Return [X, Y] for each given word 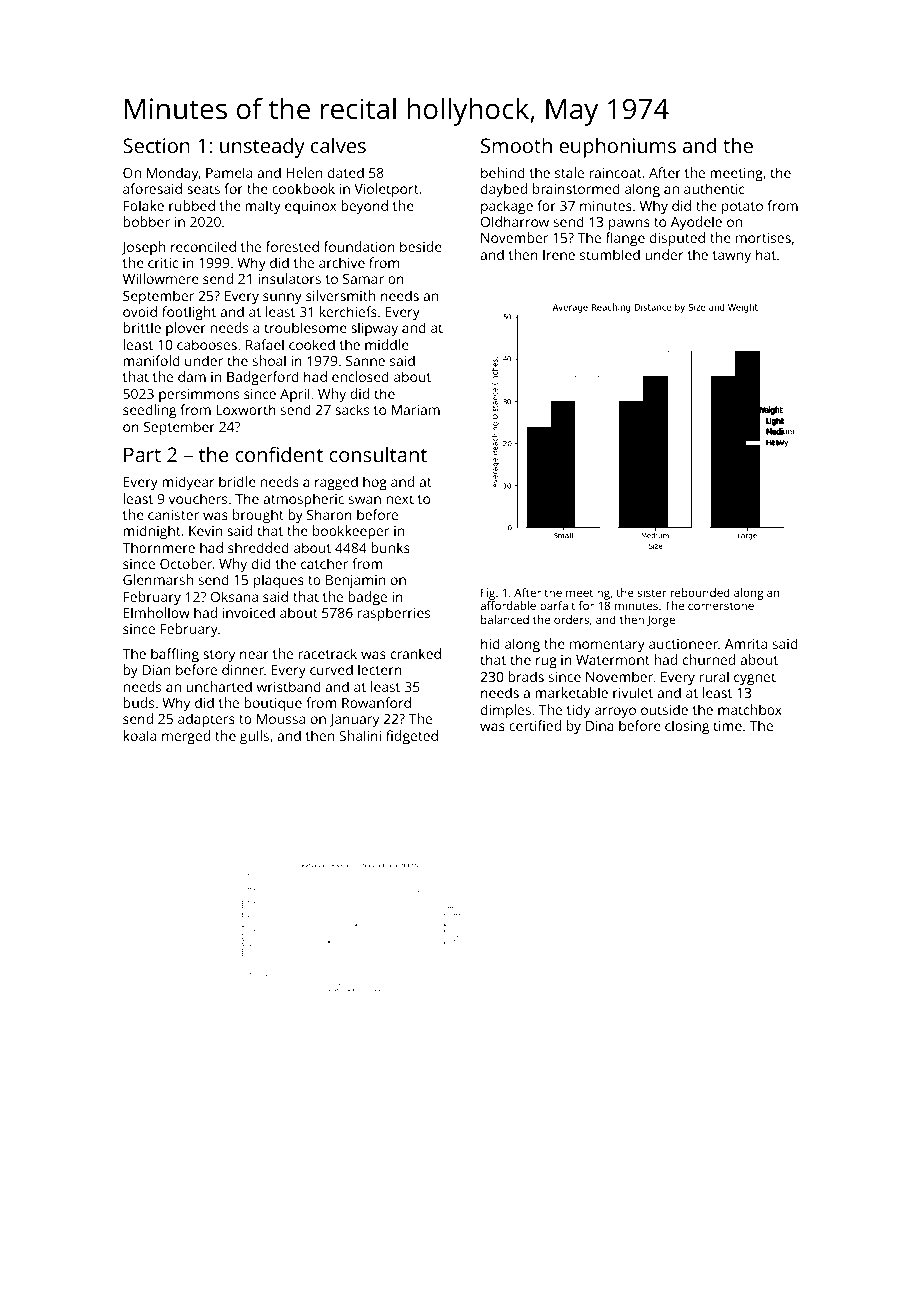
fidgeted [412, 737]
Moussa [281, 719]
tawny [732, 257]
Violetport [386, 190]
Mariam [416, 410]
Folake [144, 205]
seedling [149, 411]
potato [742, 208]
